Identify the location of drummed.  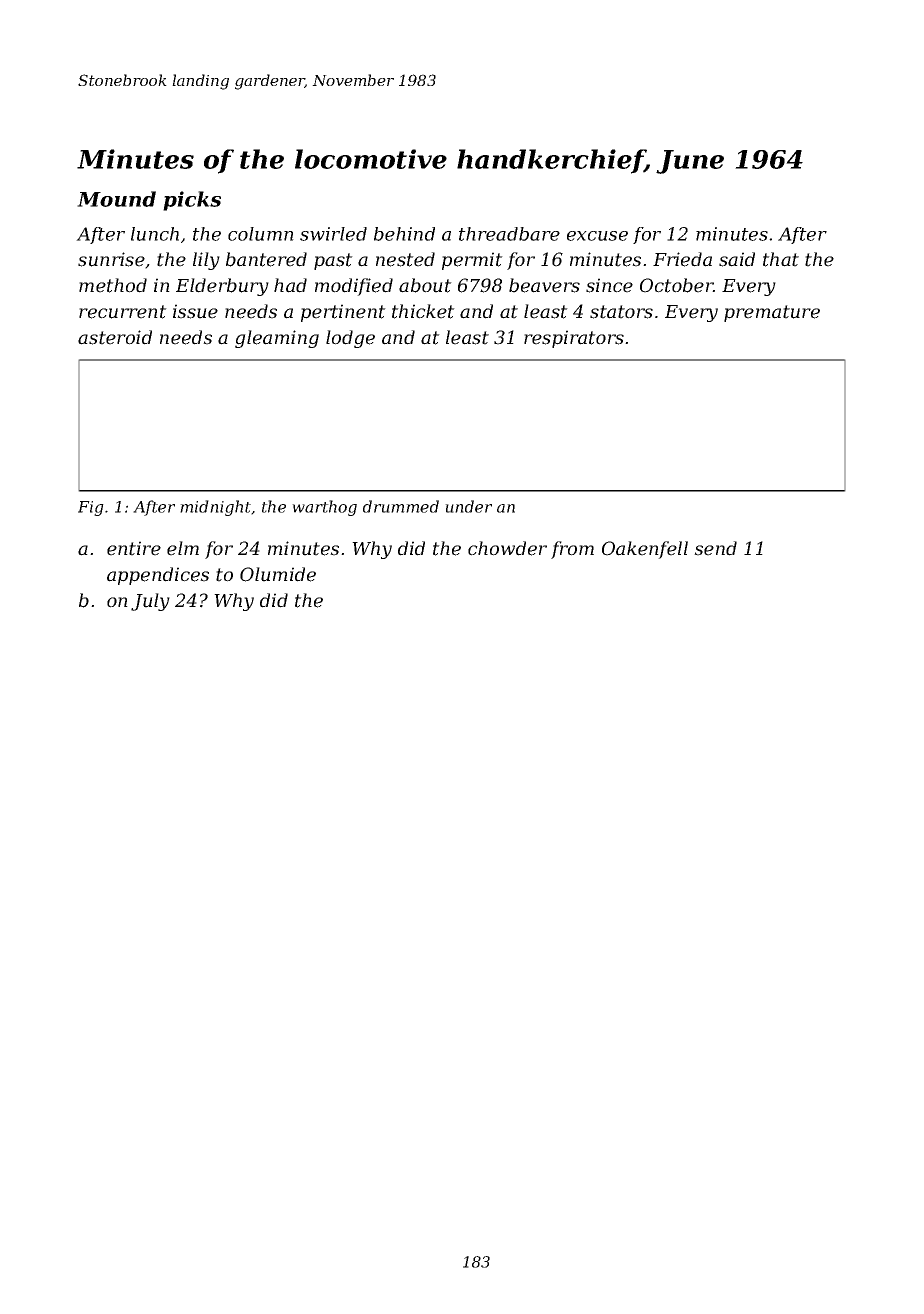
(401, 506).
